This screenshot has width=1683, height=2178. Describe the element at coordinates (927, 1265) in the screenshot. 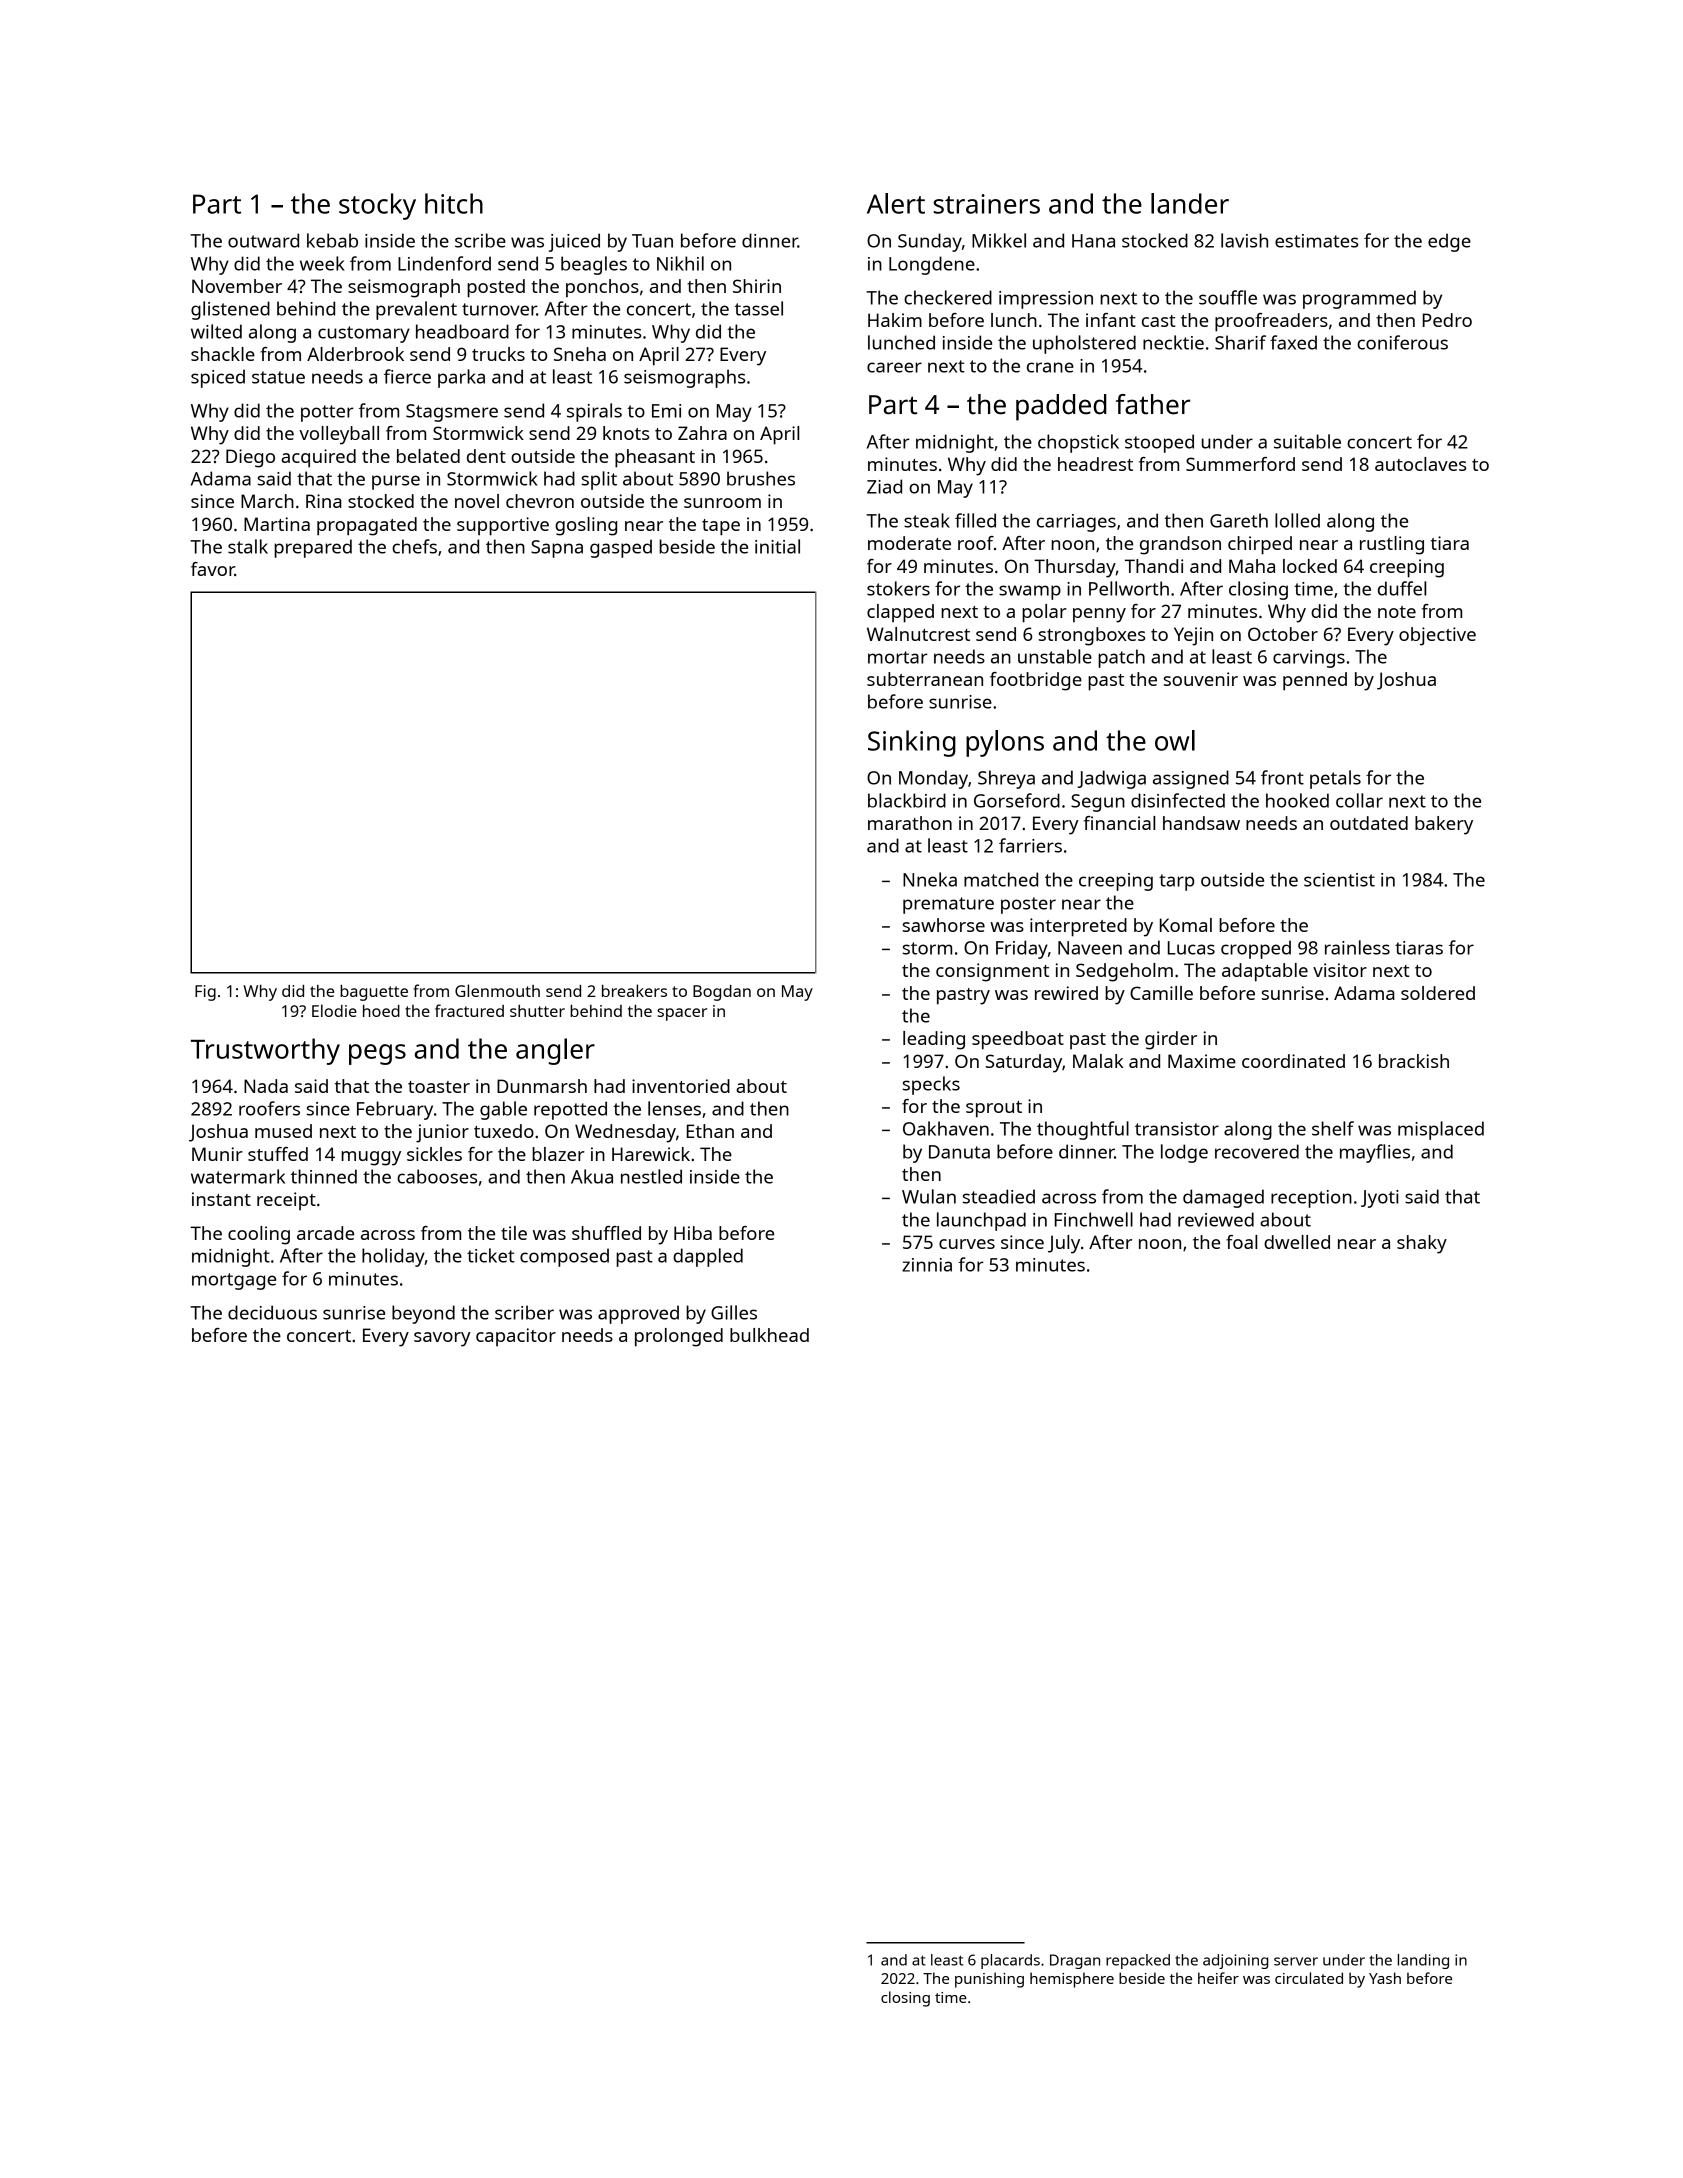

I see `zinnia` at that location.
